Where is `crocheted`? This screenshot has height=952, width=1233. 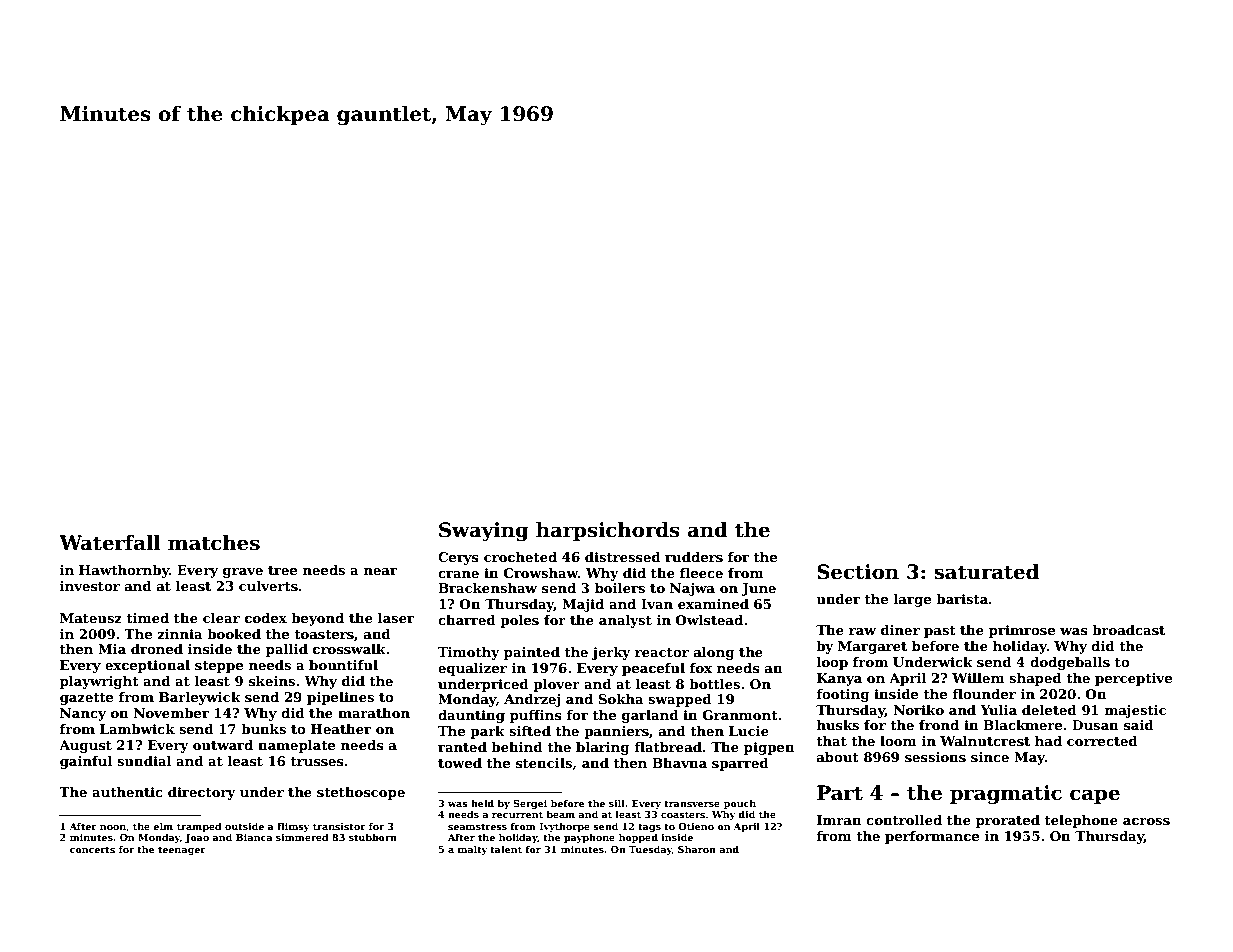
crocheted is located at coordinates (520, 557).
